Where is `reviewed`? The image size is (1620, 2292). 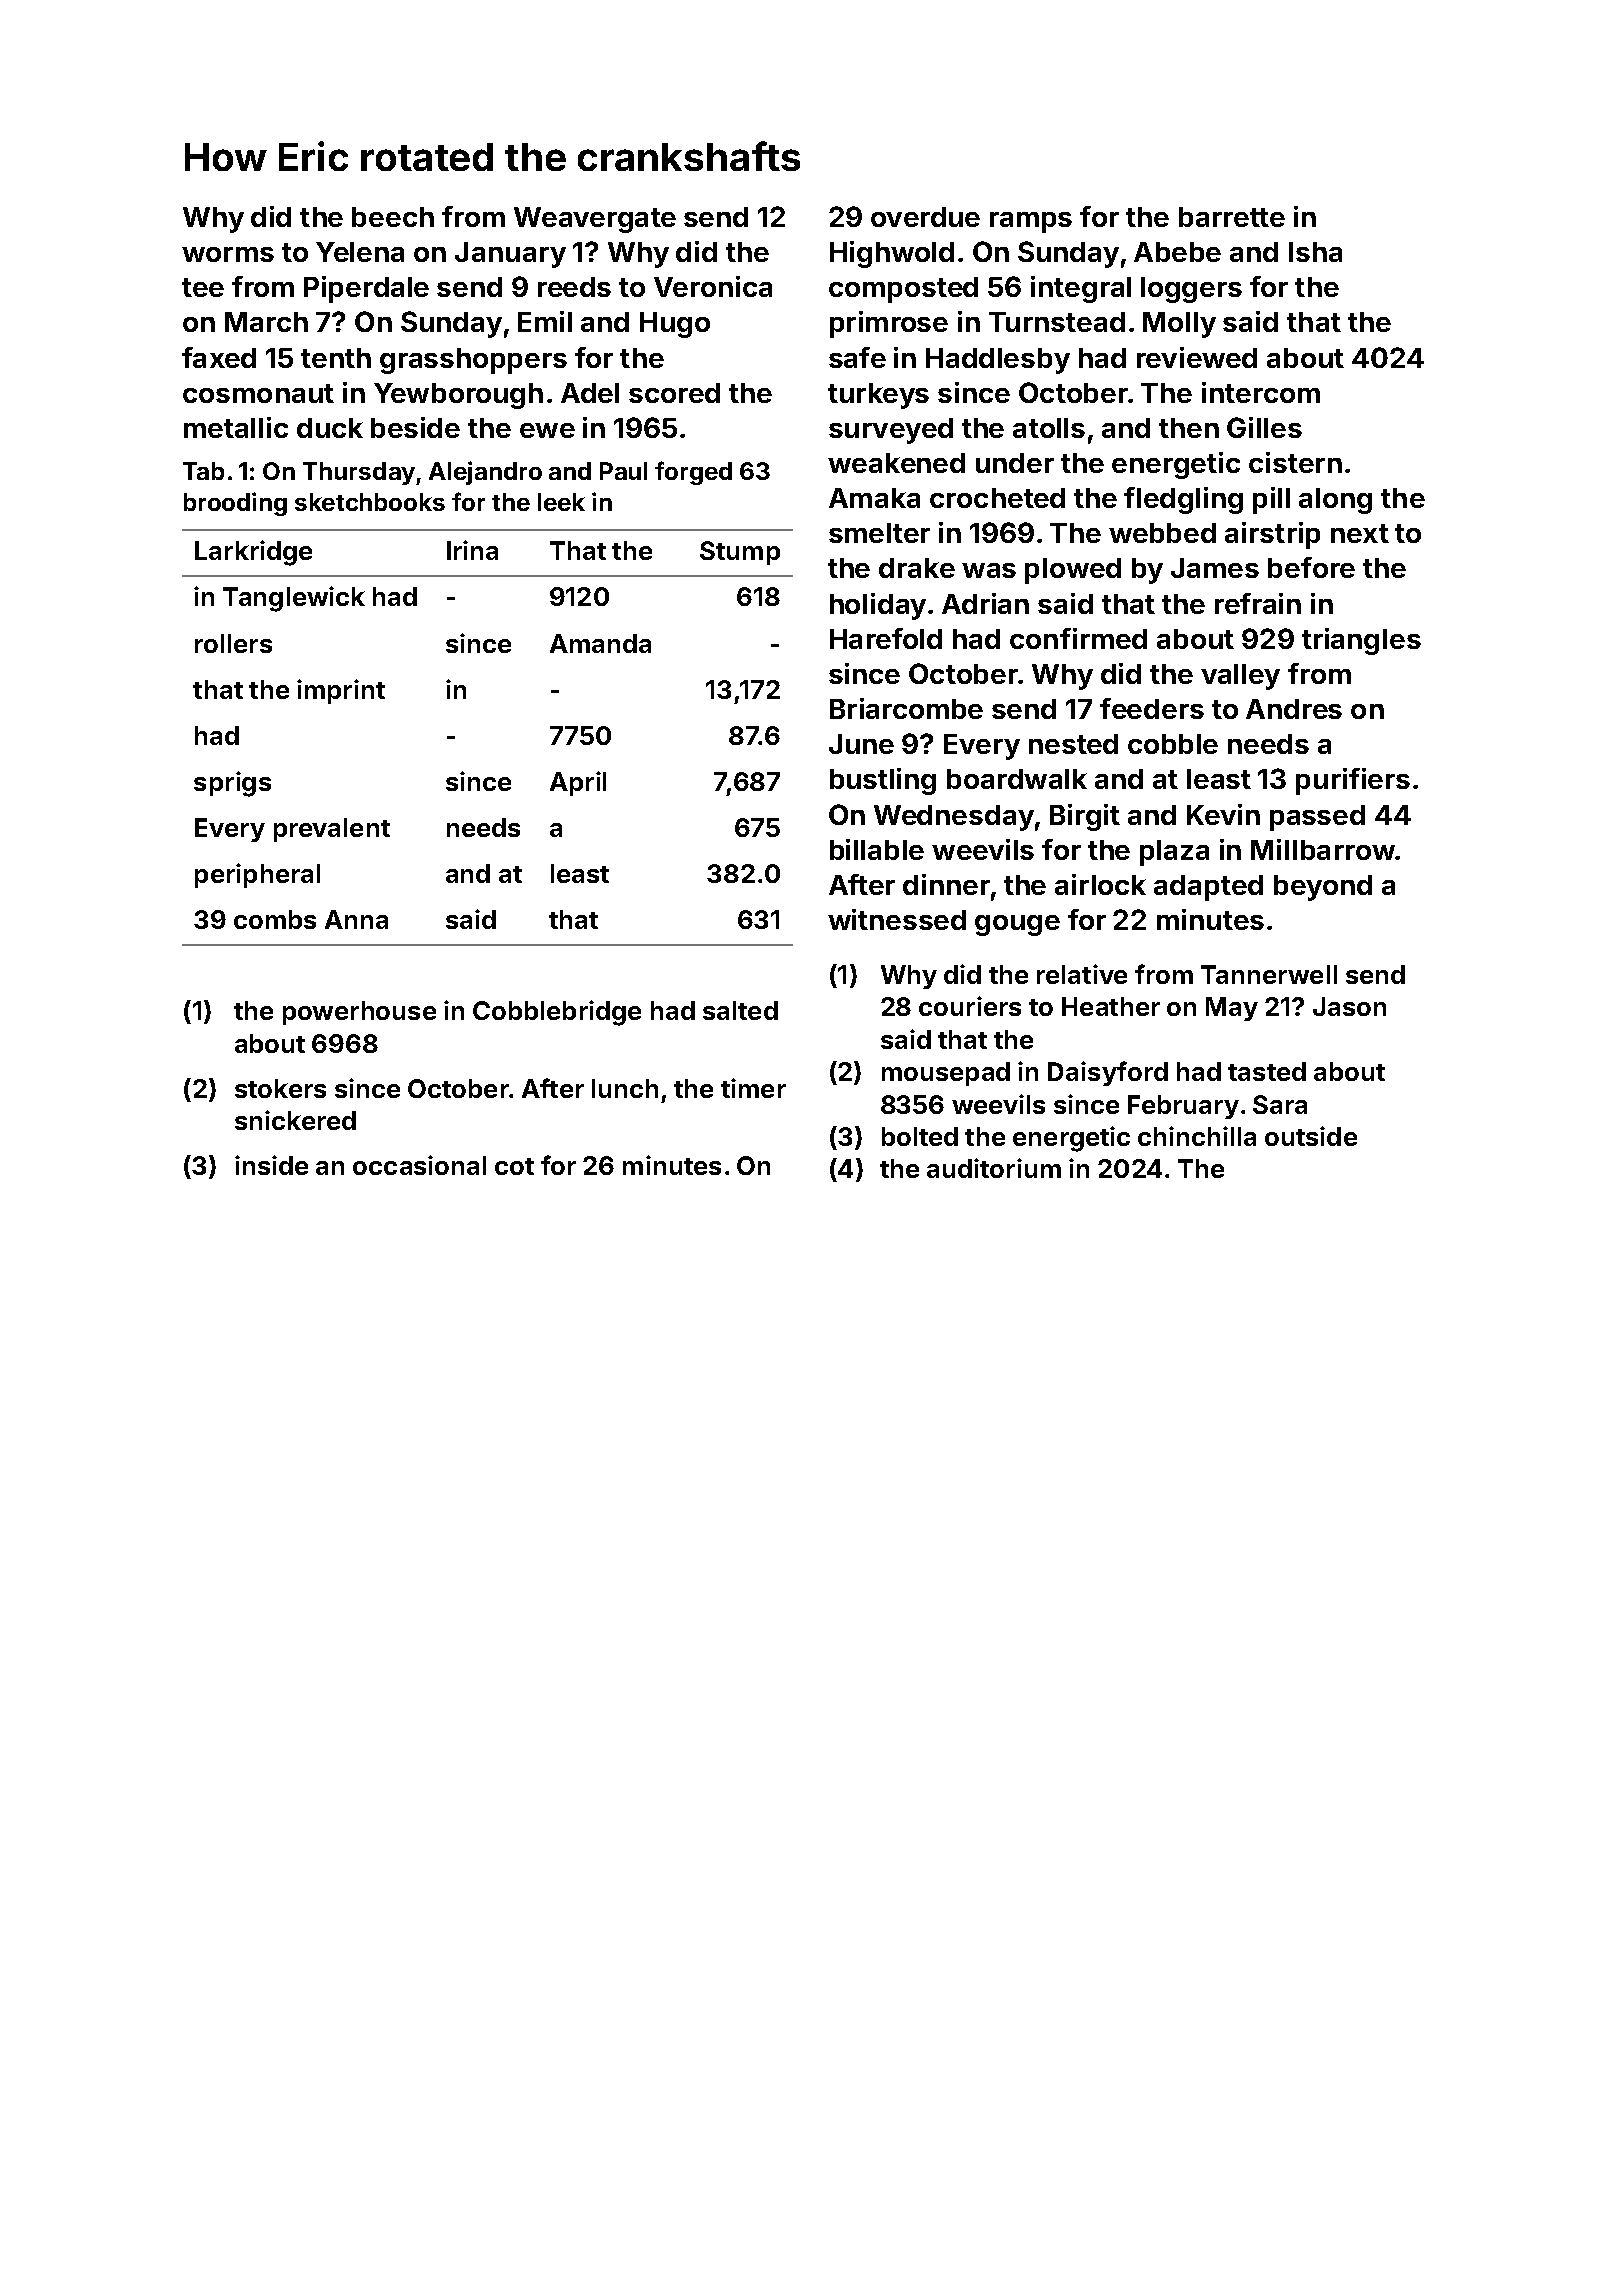 reviewed is located at coordinates (1197, 357).
